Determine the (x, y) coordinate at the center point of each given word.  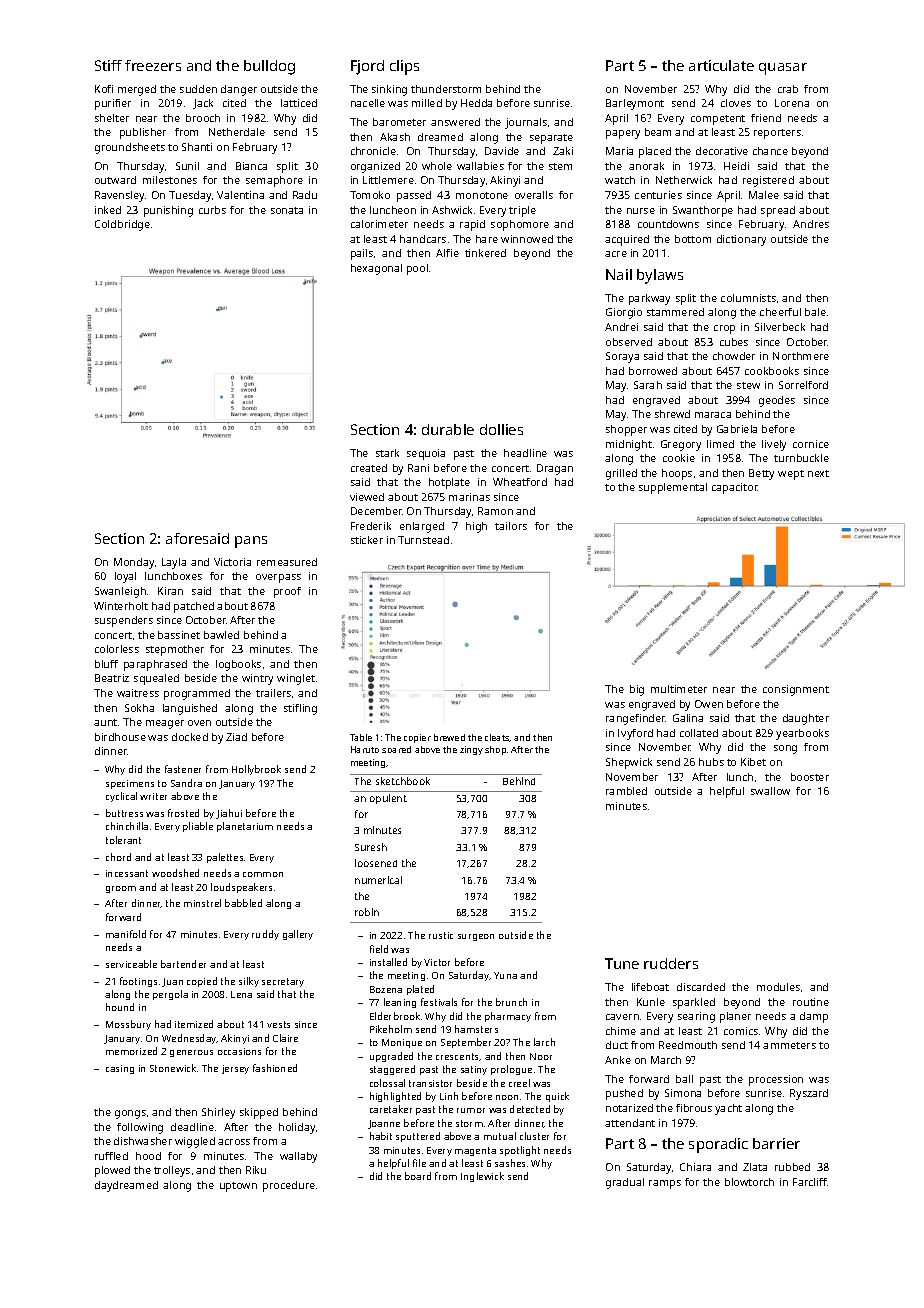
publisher (143, 133)
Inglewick (482, 1177)
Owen (709, 704)
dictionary (741, 240)
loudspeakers (241, 888)
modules (778, 987)
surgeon (476, 937)
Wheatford (520, 482)
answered (455, 122)
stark (387, 453)
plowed (112, 1171)
